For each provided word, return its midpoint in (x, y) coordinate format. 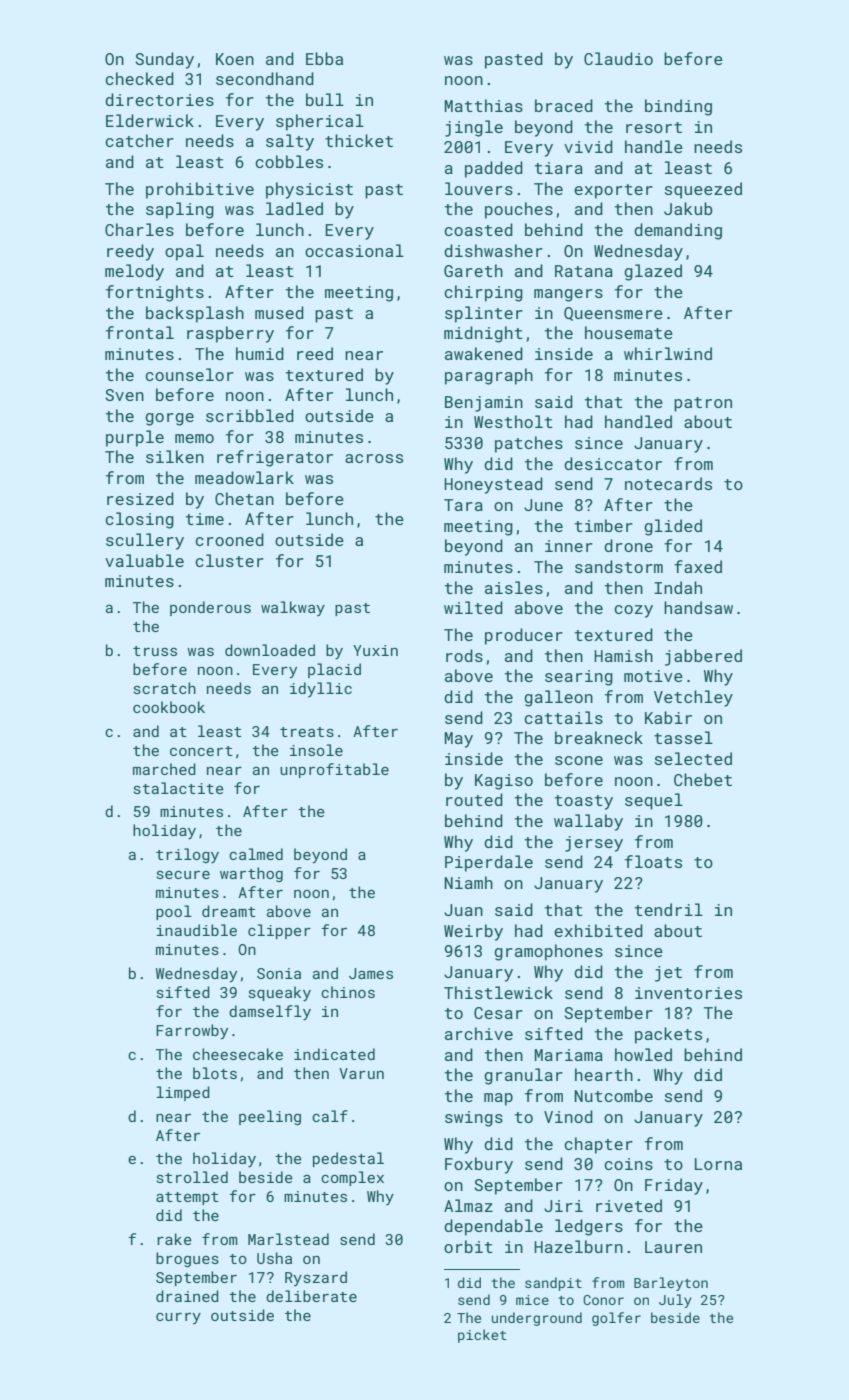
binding (678, 107)
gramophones (548, 952)
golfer (616, 1319)
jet (668, 974)
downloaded (270, 650)
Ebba (324, 58)
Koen (235, 59)
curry (178, 1318)
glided (673, 527)
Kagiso (504, 782)
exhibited (598, 930)
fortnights (155, 293)
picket (482, 1336)
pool (174, 912)
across (374, 458)
